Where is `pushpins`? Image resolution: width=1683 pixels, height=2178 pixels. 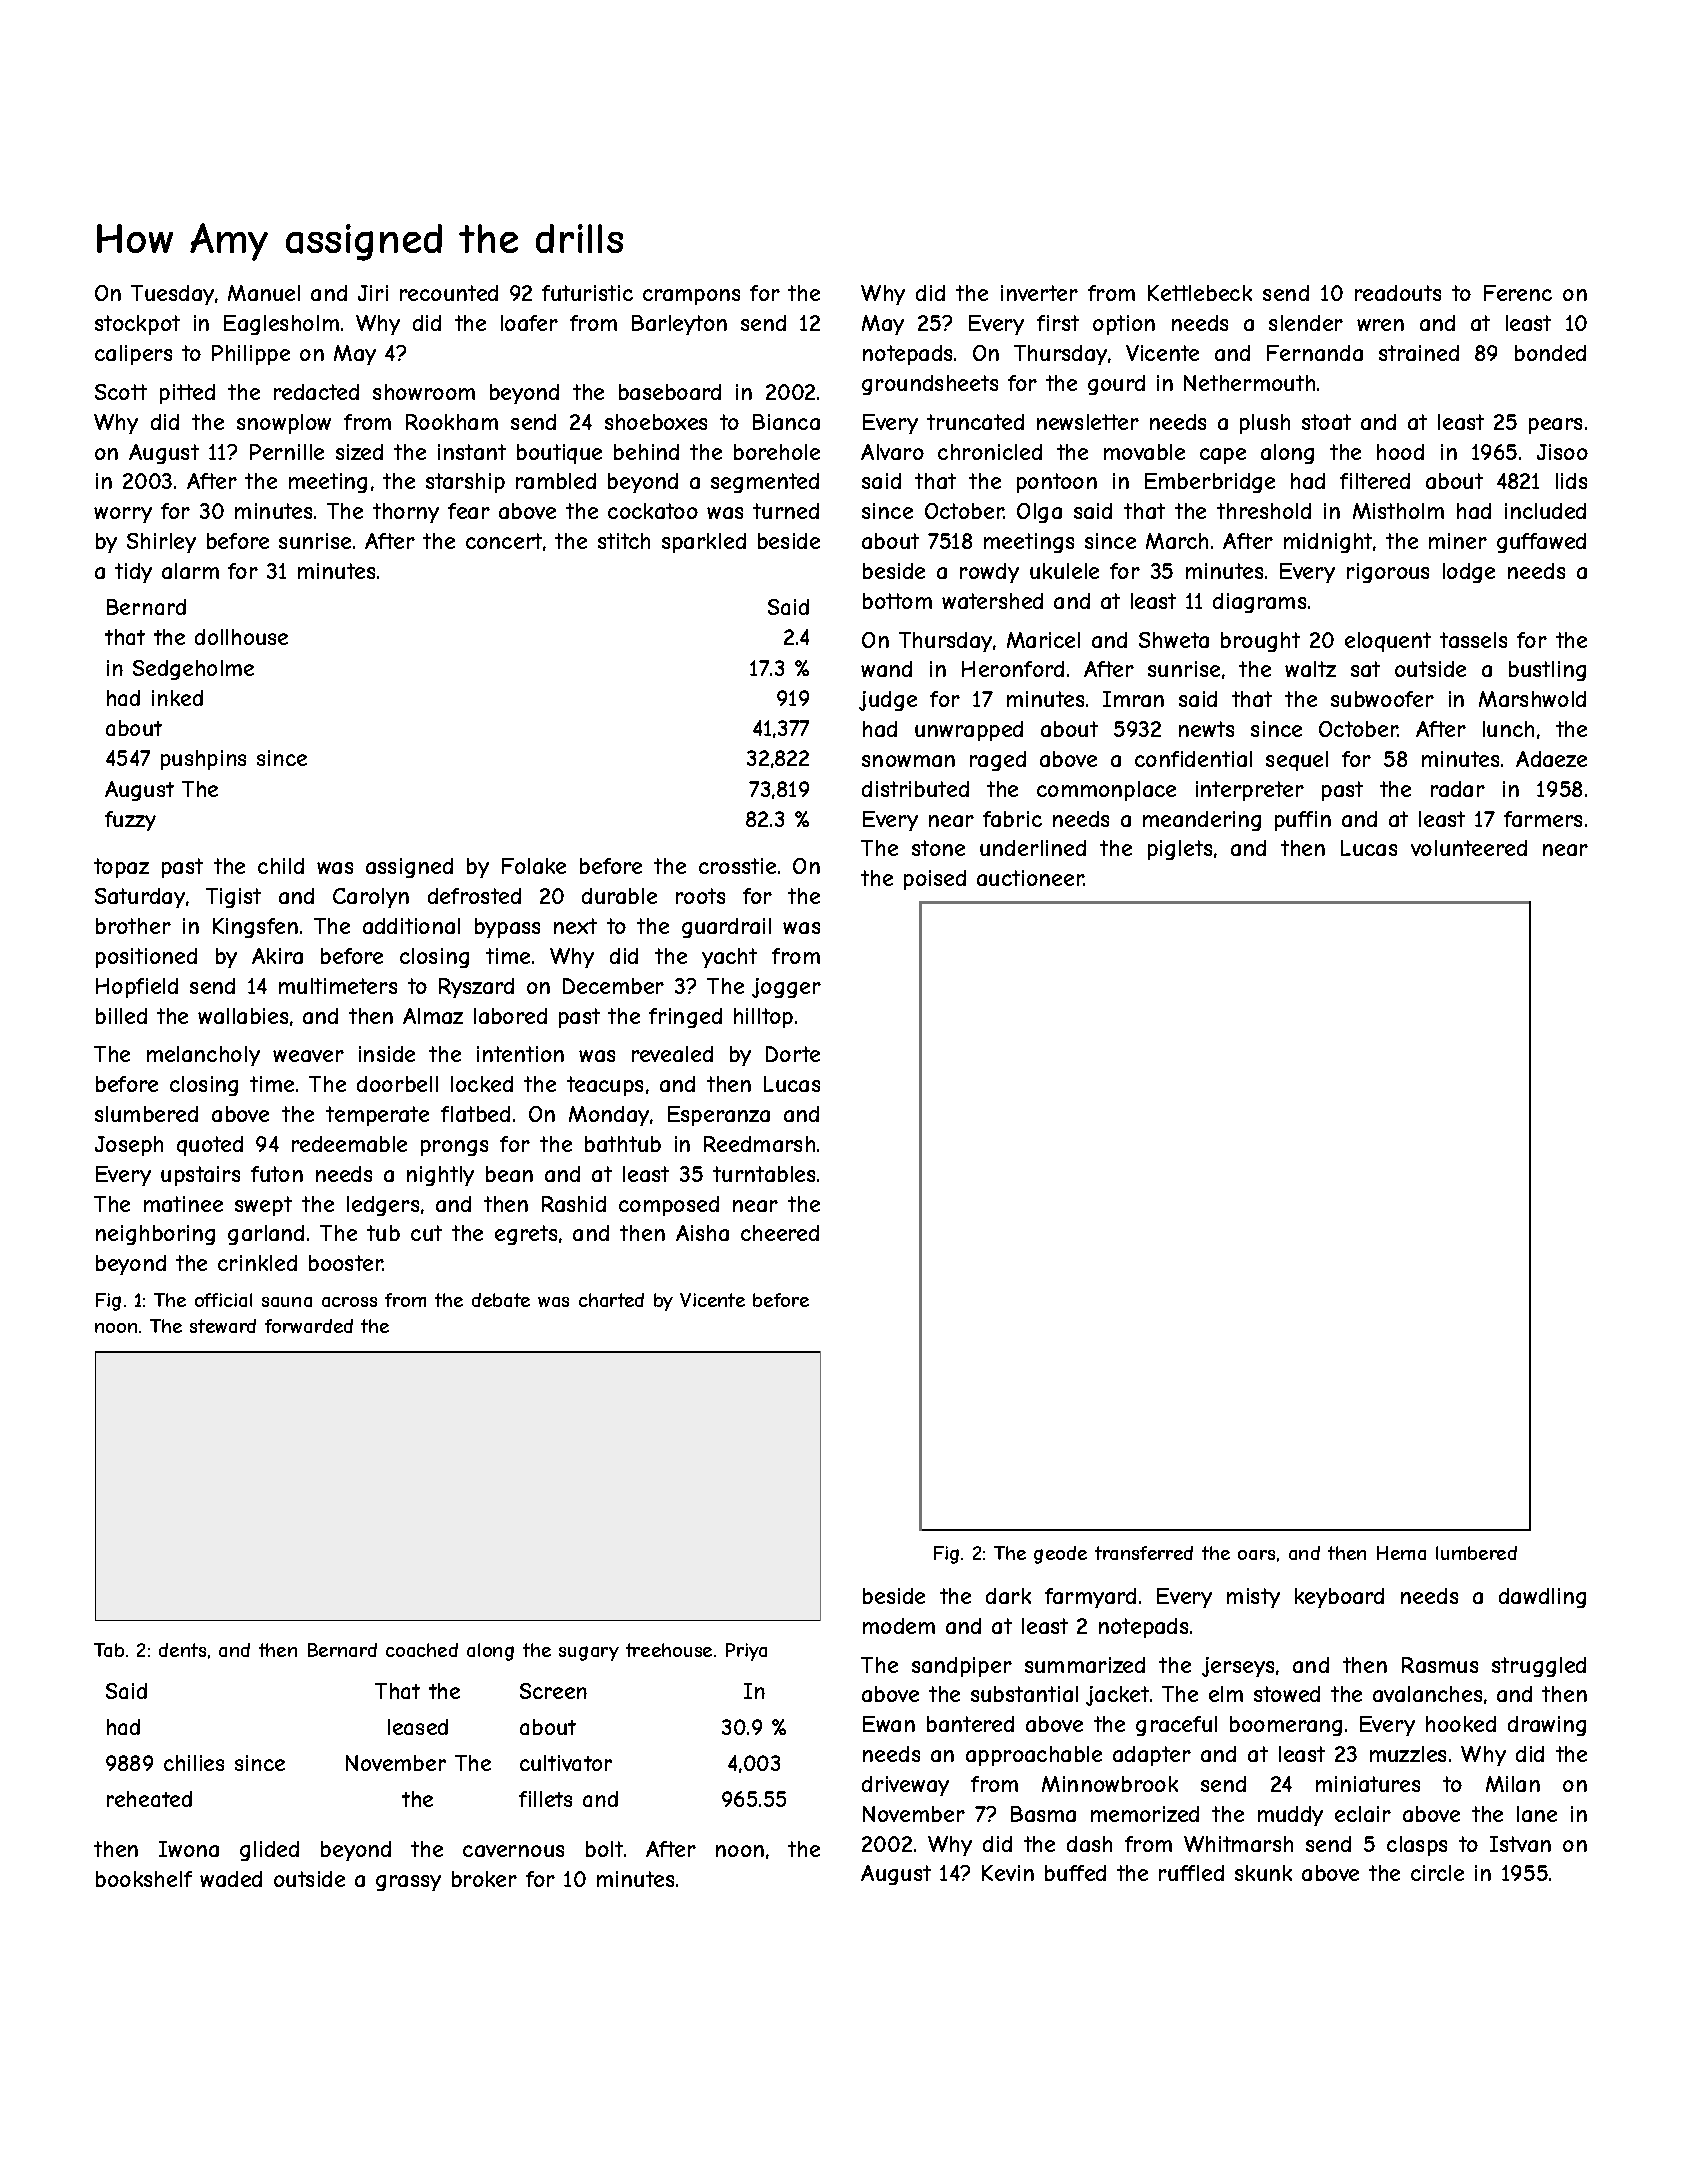 pushpins is located at coordinates (203, 760).
